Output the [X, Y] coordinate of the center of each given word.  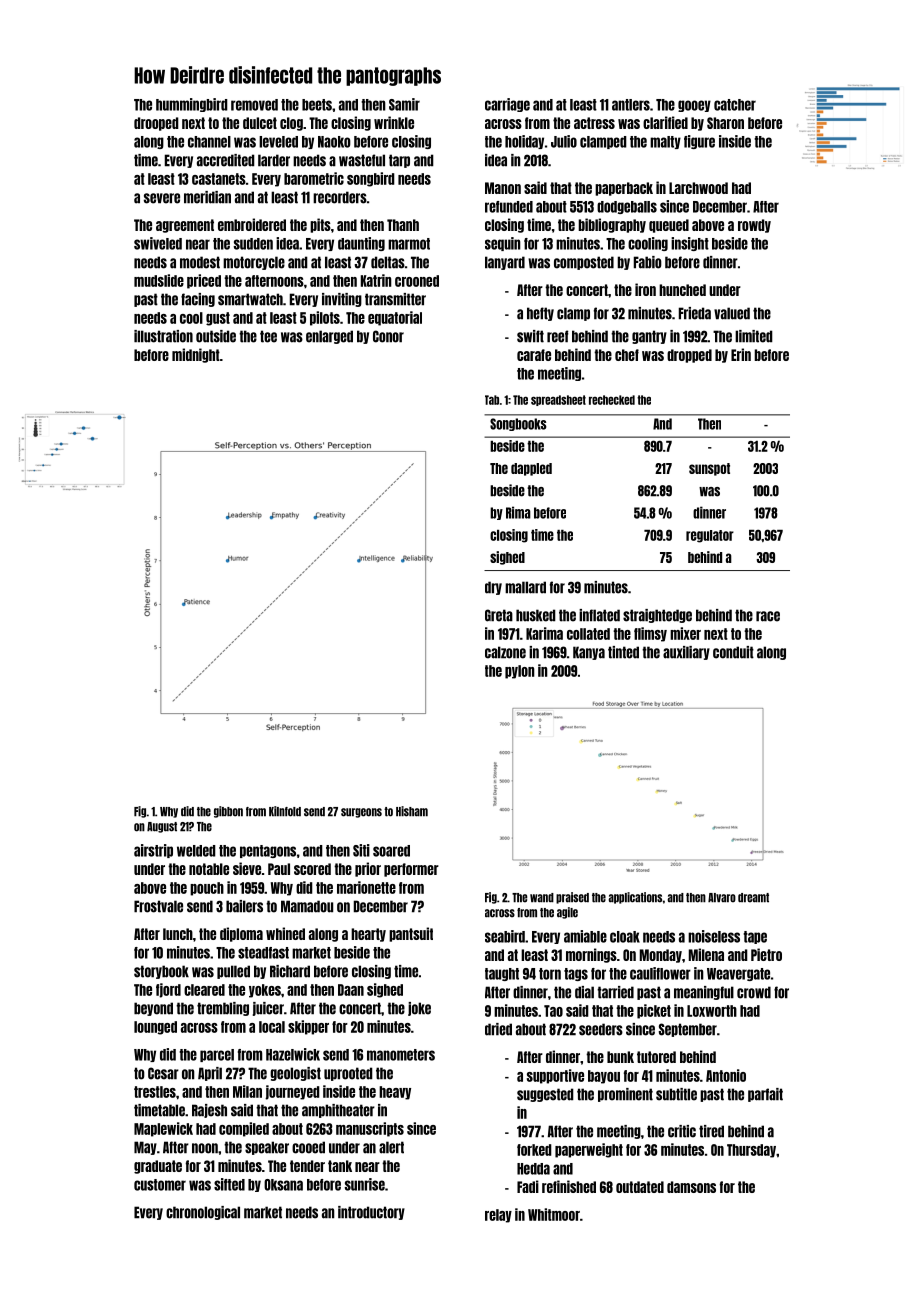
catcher [735, 105]
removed [254, 105]
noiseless [714, 936]
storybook [161, 972]
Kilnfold [285, 811]
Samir [404, 104]
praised [572, 898]
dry [493, 588]
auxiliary [686, 653]
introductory [371, 1213]
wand [542, 898]
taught [502, 974]
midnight [196, 355]
